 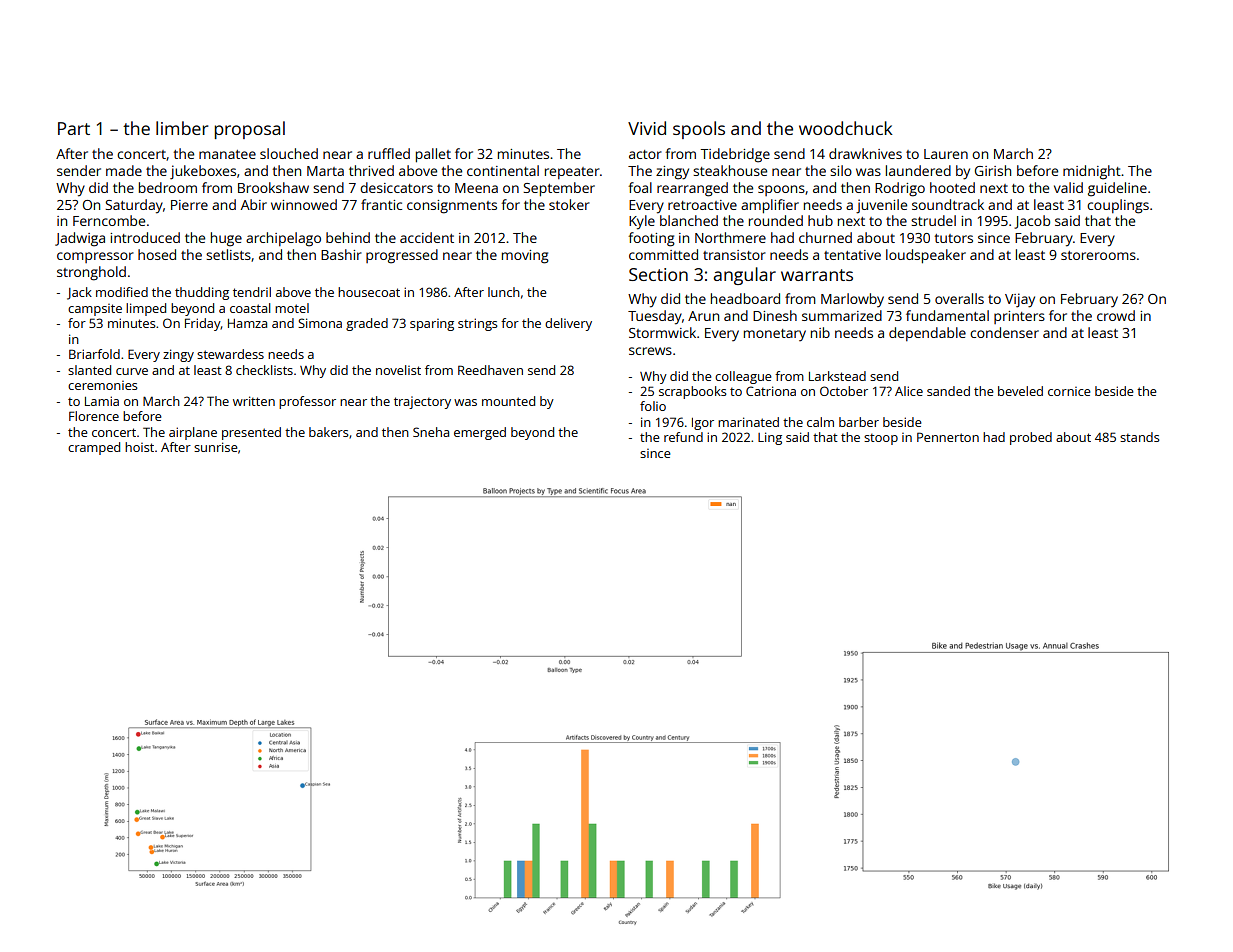 What do you see at coordinates (91, 273) in the screenshot?
I see `stronghold` at bounding box center [91, 273].
